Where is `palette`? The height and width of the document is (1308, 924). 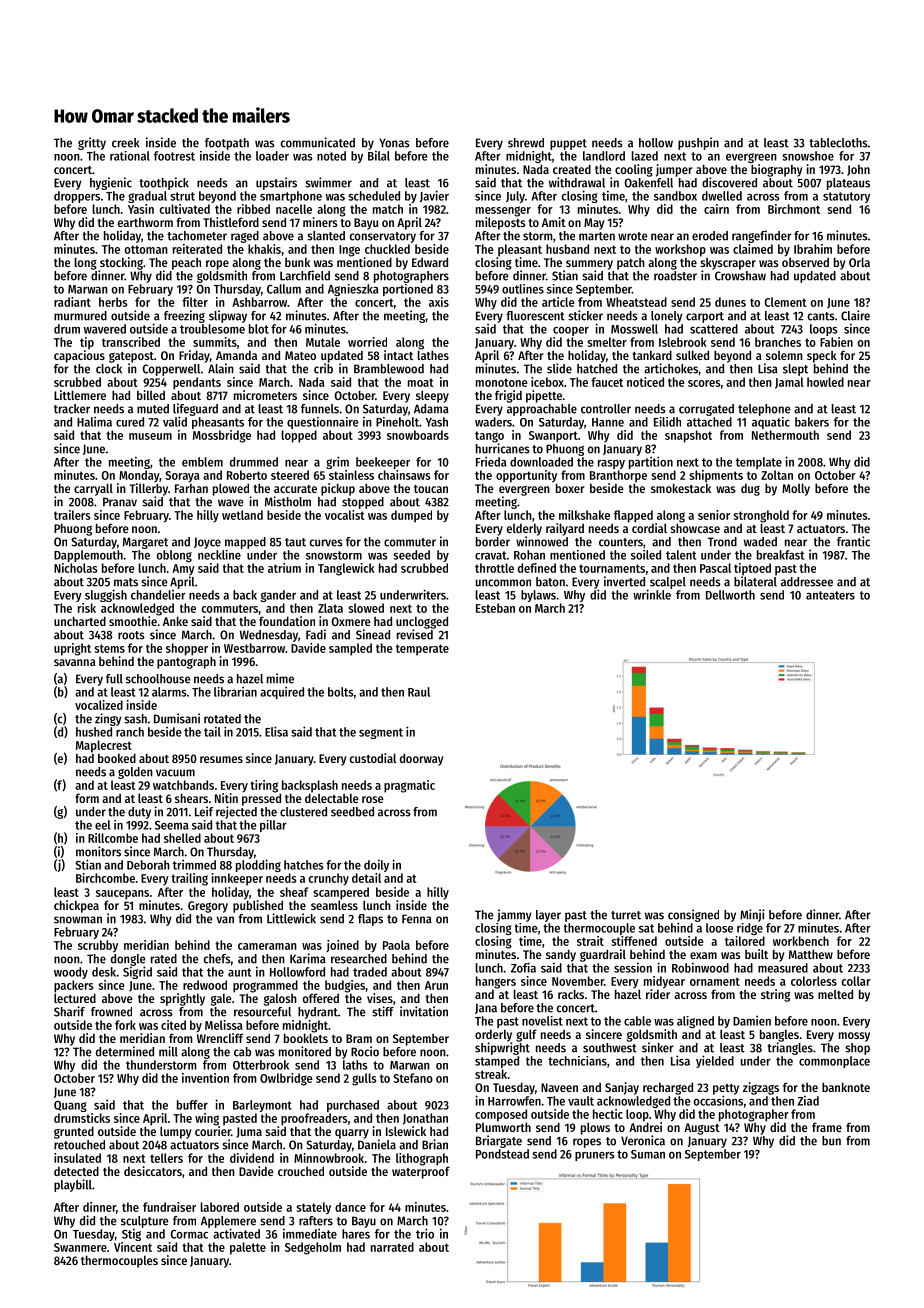 palette is located at coordinates (248, 1248).
